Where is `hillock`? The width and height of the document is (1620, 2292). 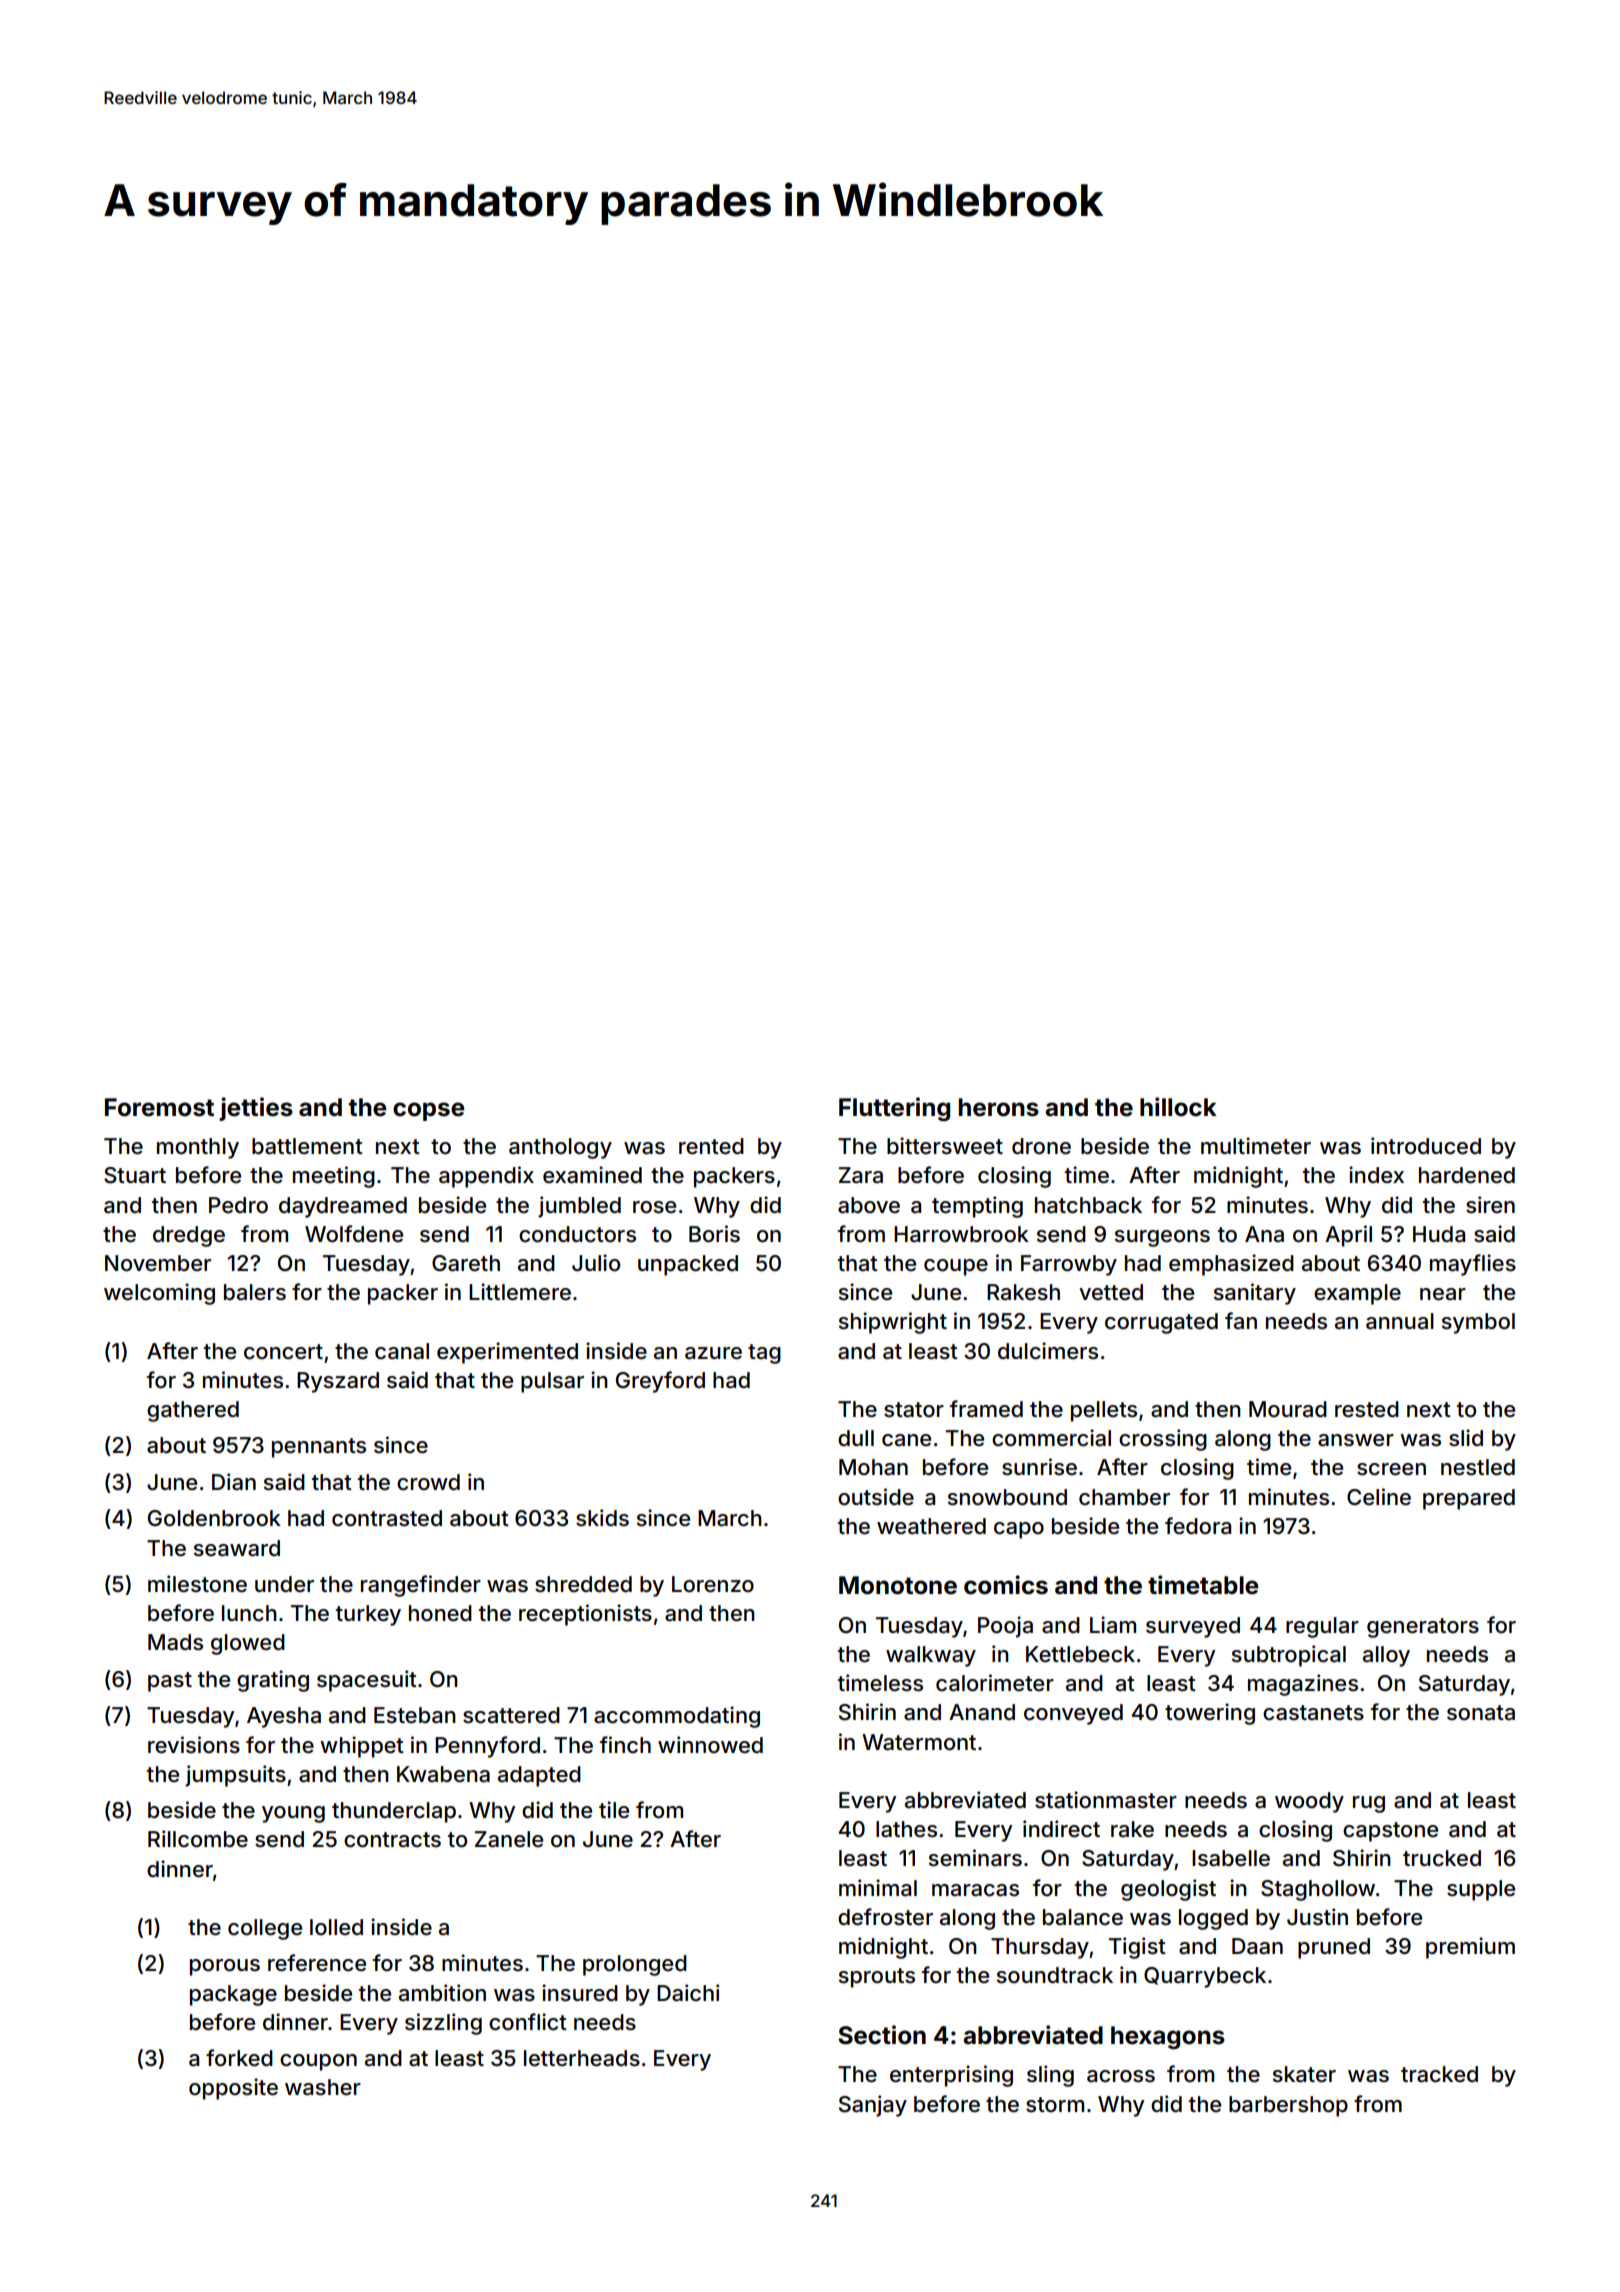 hillock is located at coordinates (1178, 1107).
